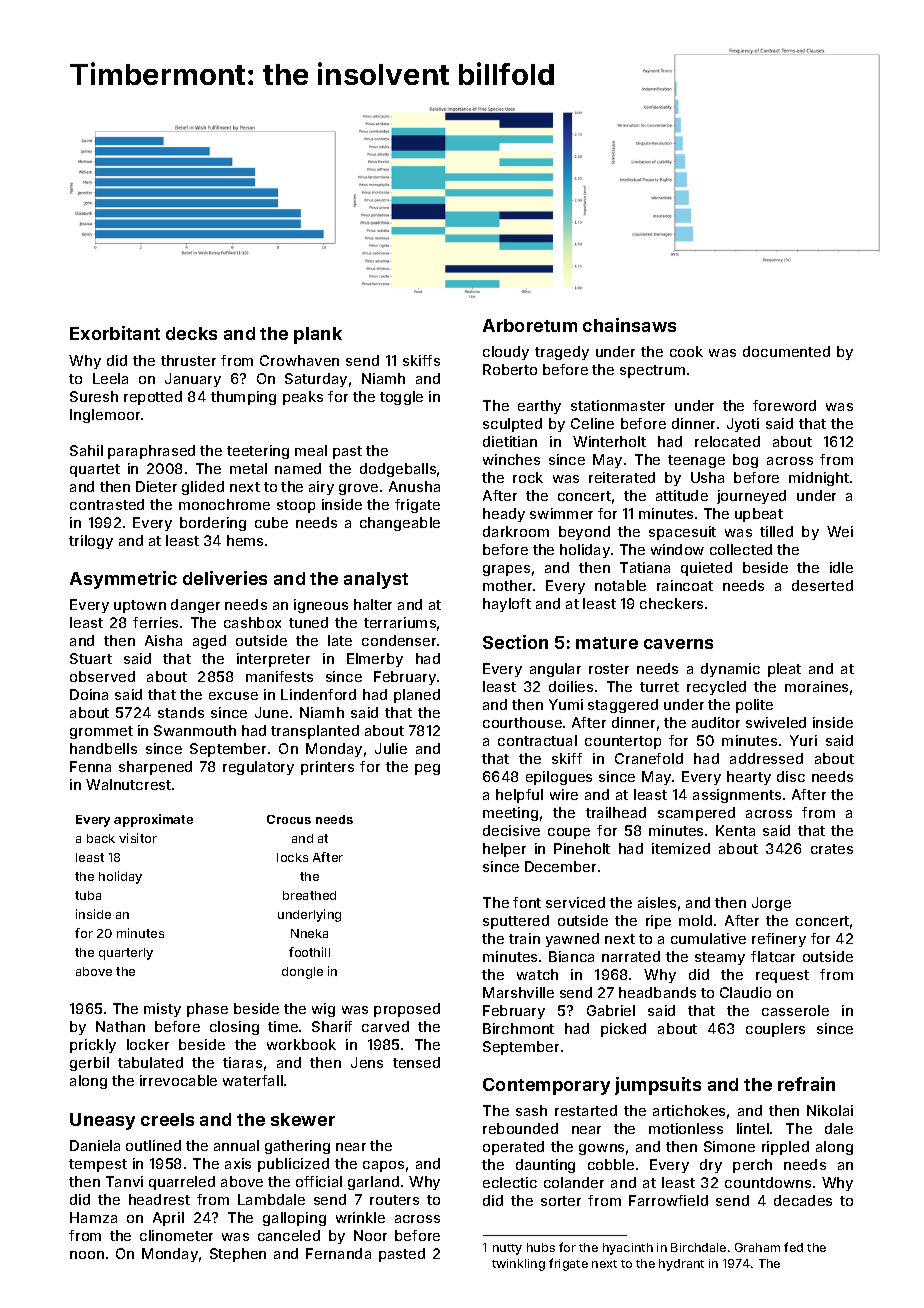  I want to click on chainsaws, so click(629, 325).
